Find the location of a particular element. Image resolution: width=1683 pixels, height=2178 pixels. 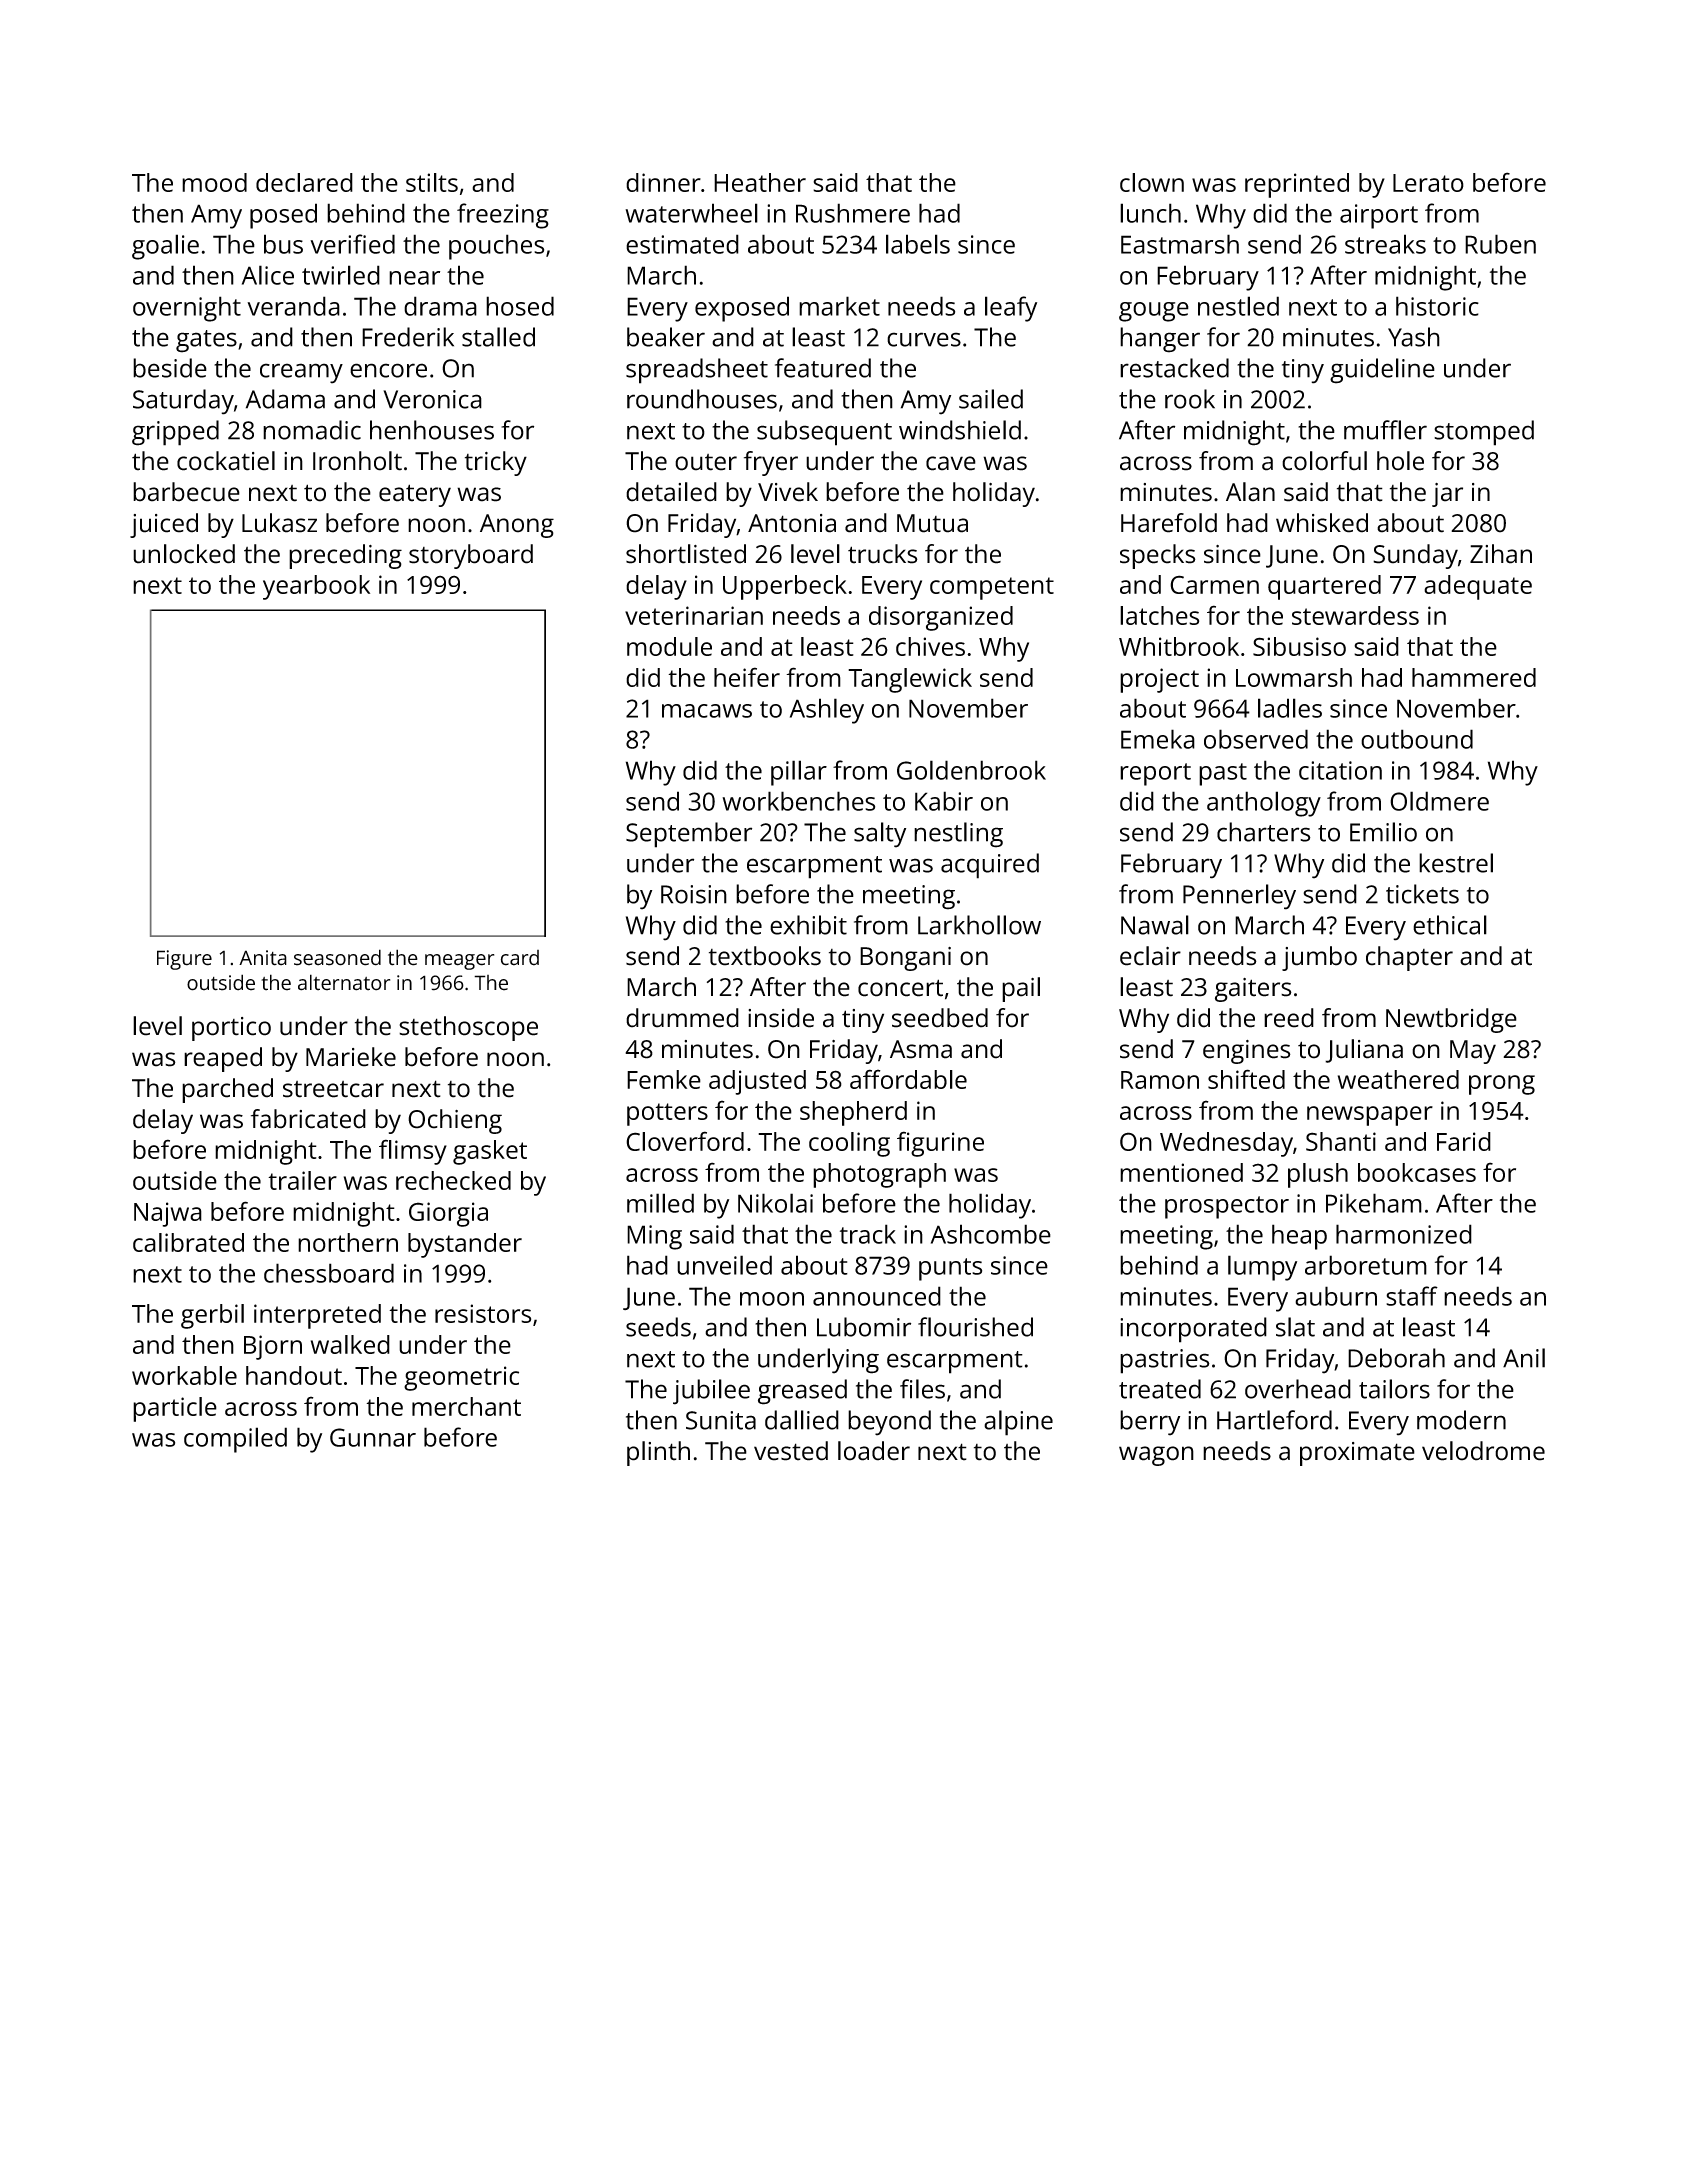

Harefold is located at coordinates (1169, 523).
